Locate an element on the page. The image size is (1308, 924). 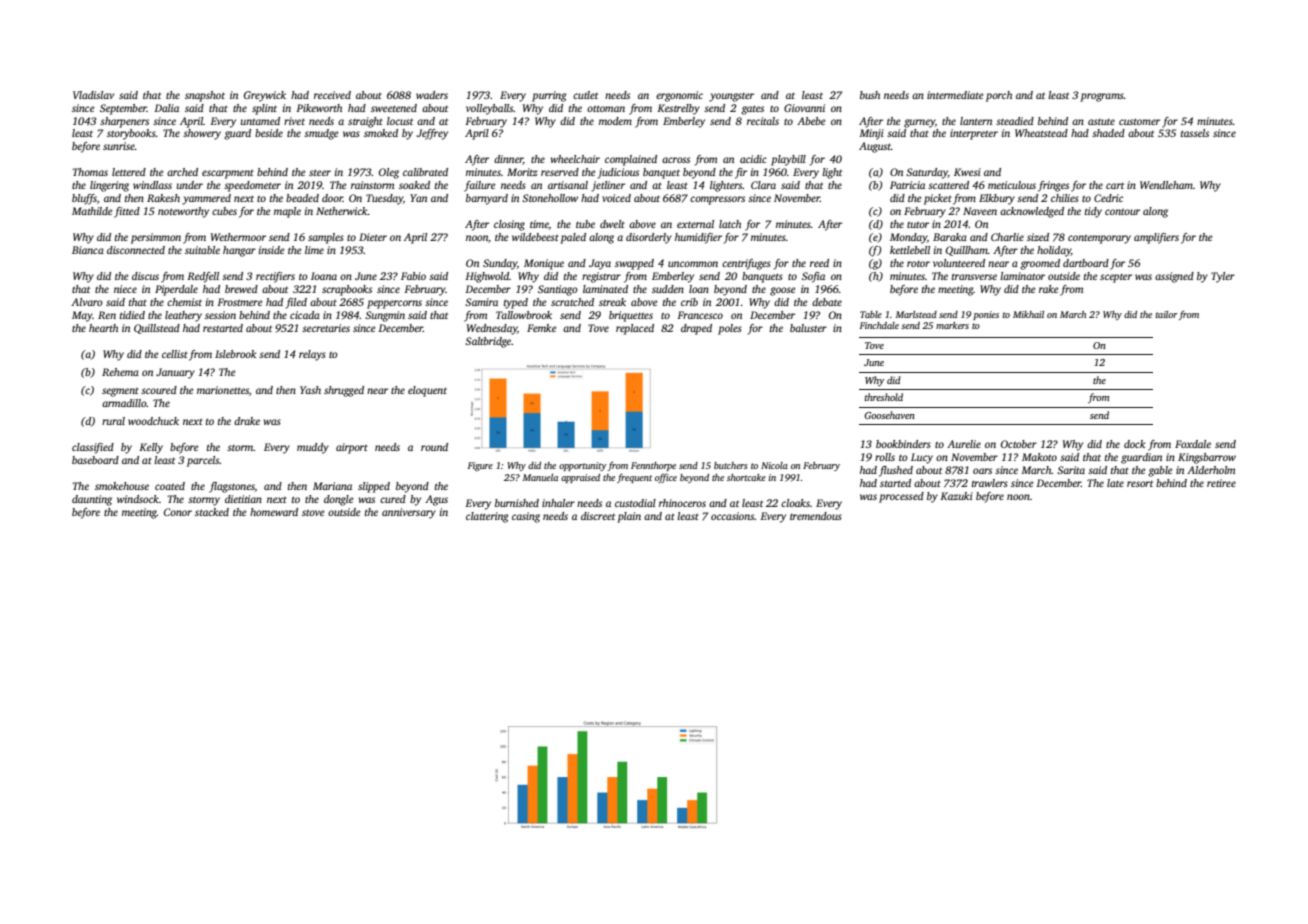
Oleg is located at coordinates (389, 173).
